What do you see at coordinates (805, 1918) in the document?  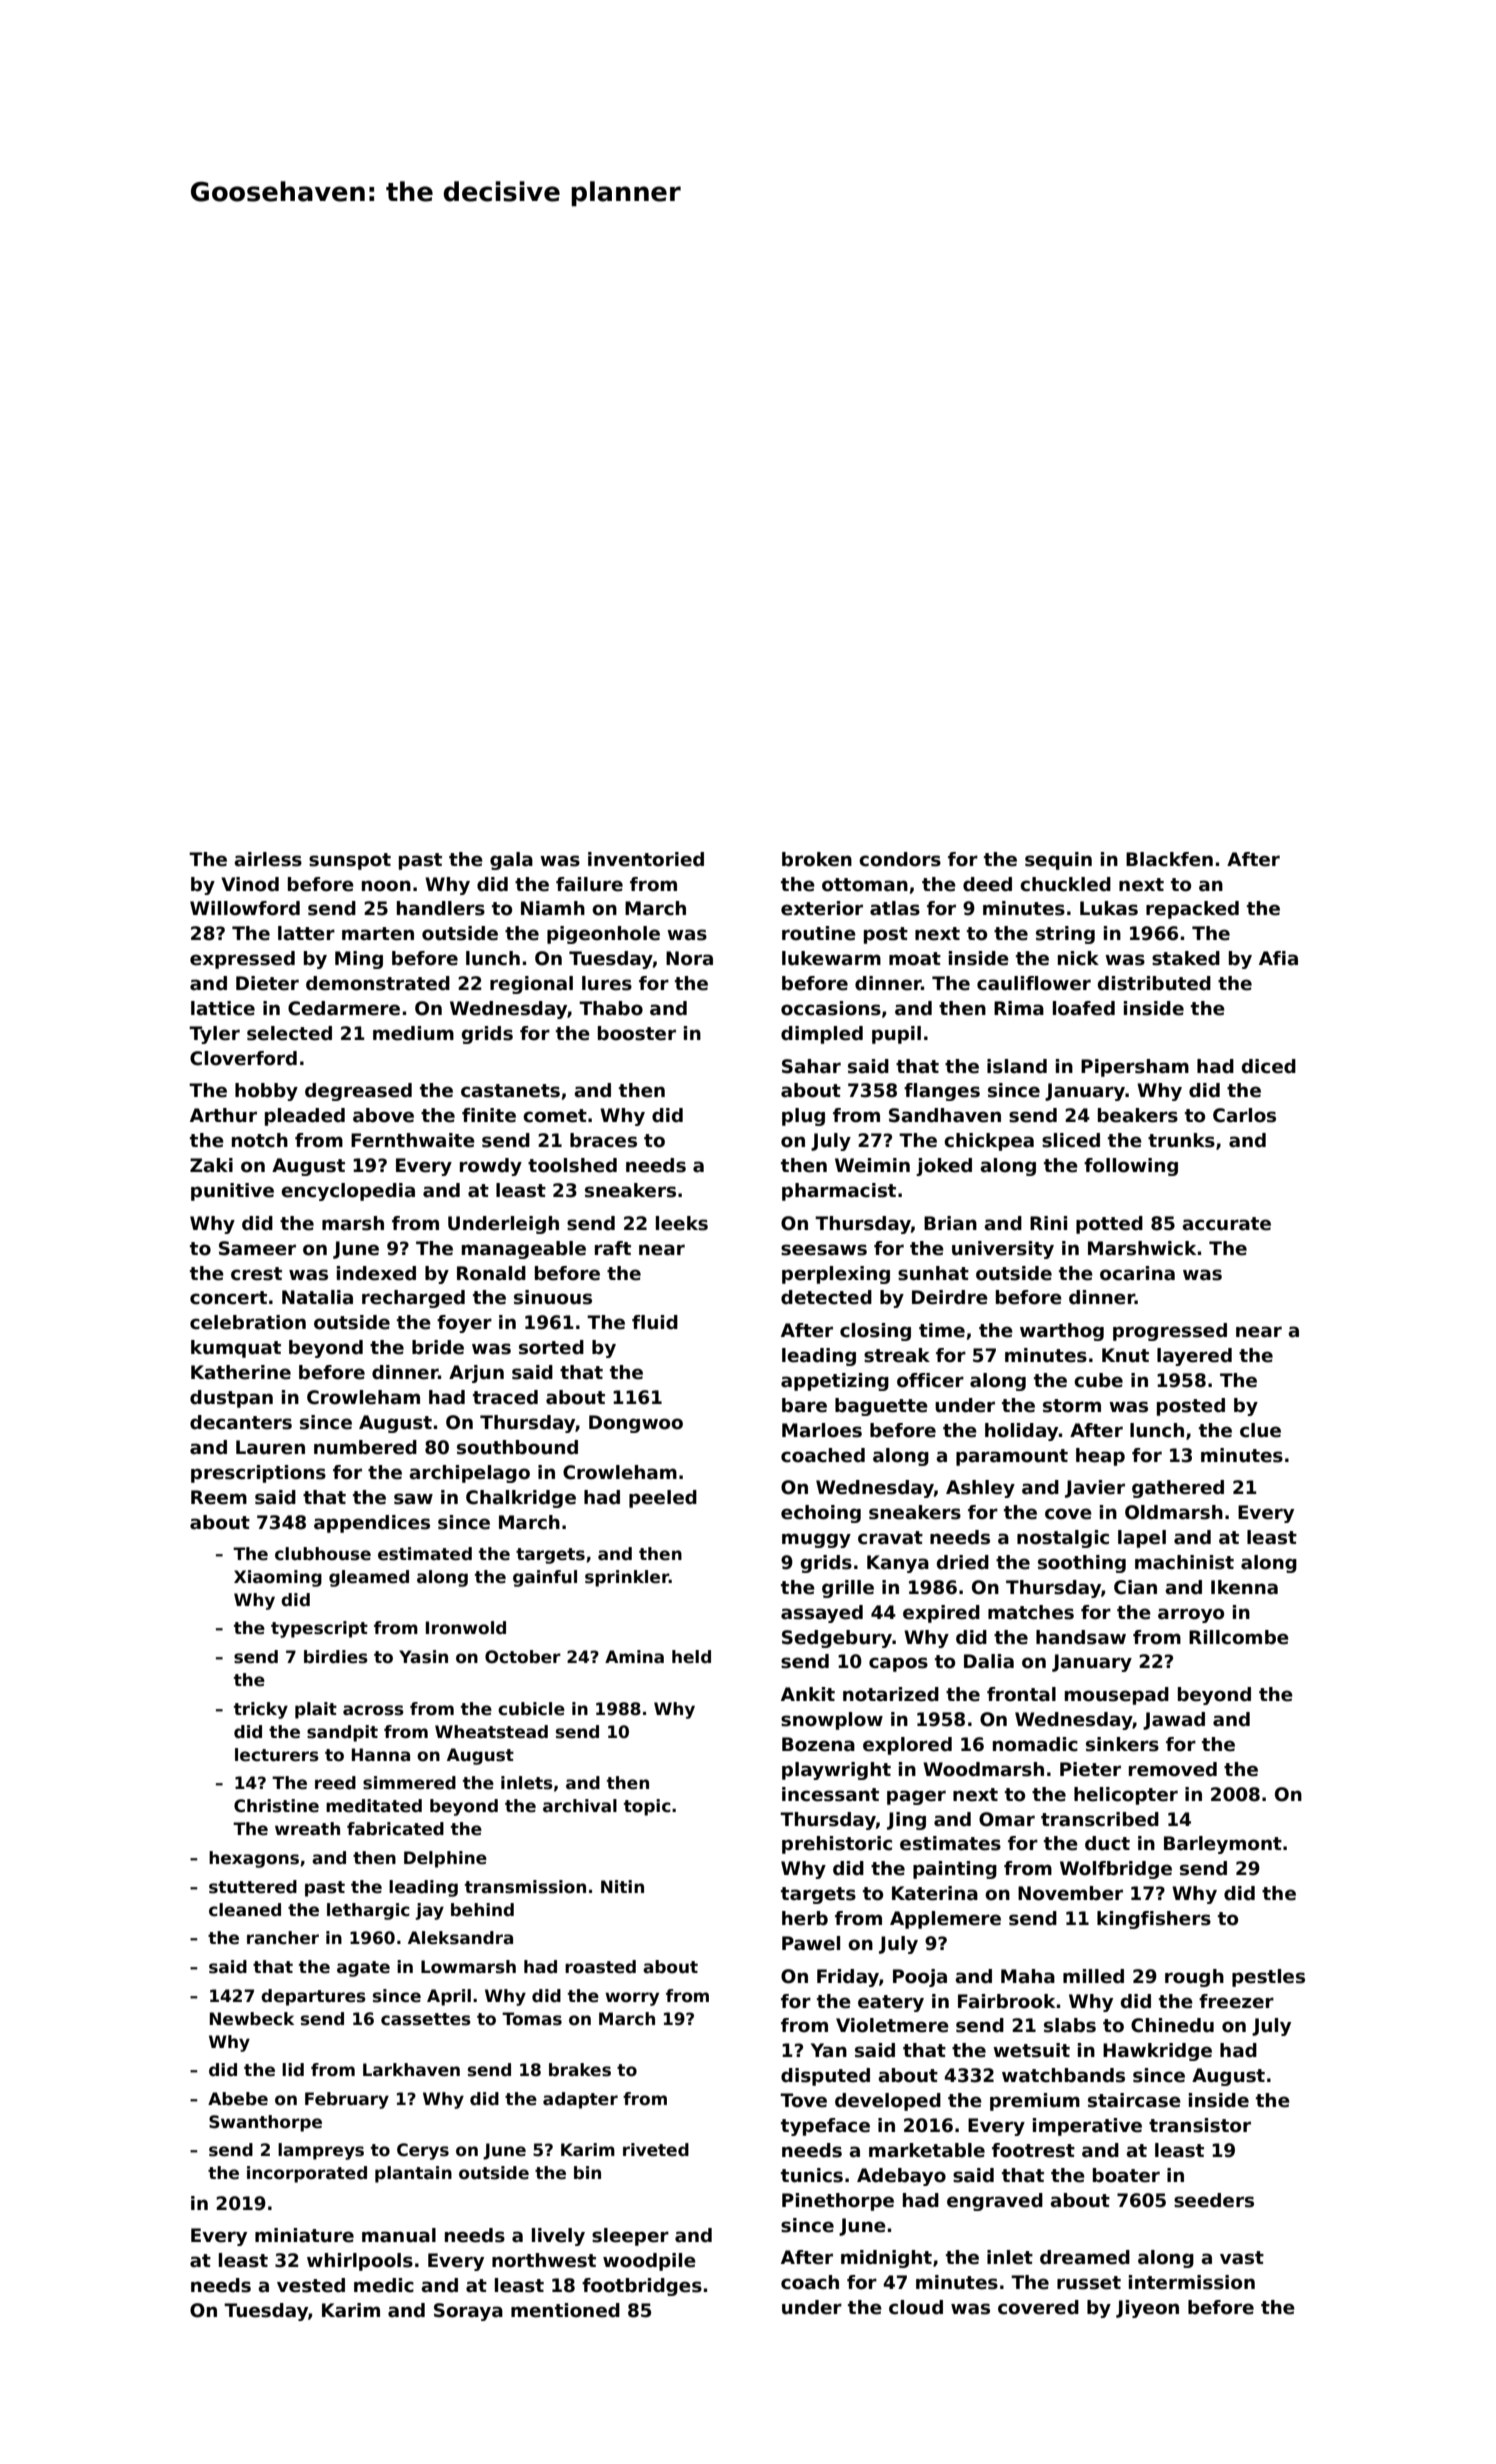 I see `herb` at bounding box center [805, 1918].
